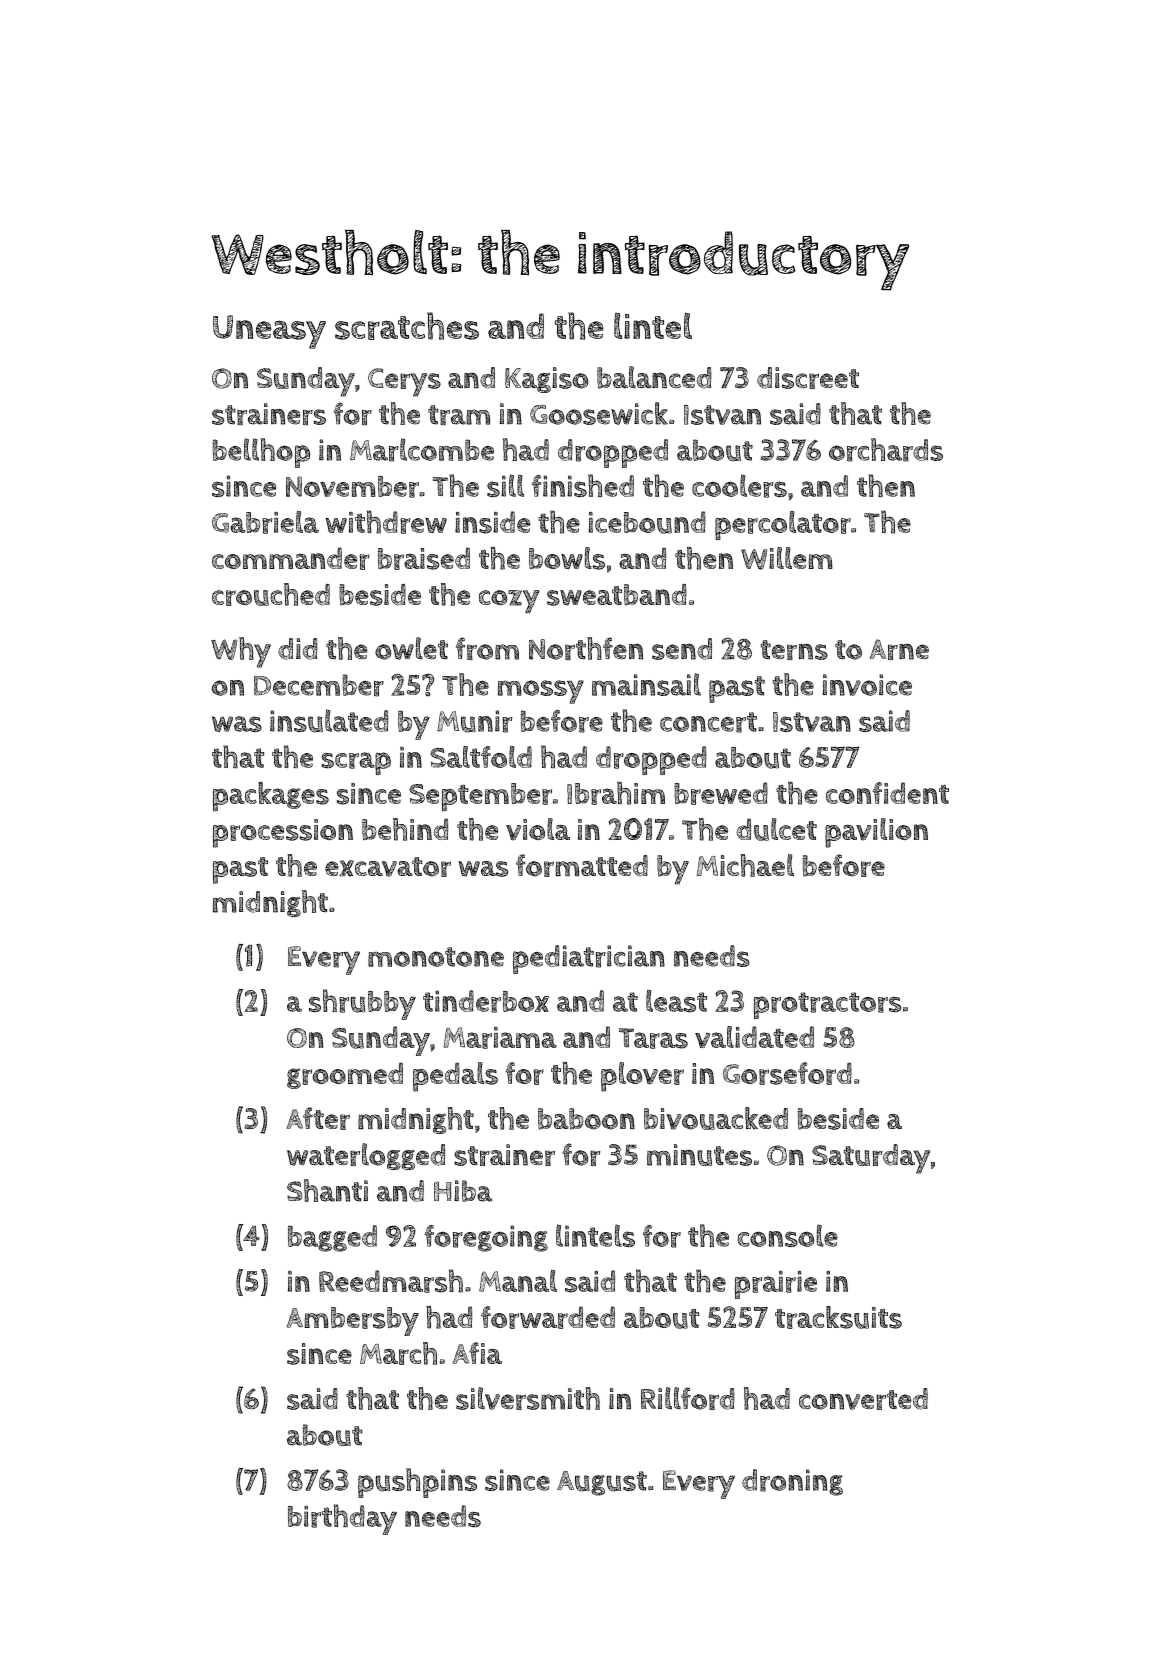  I want to click on discreet, so click(808, 378).
